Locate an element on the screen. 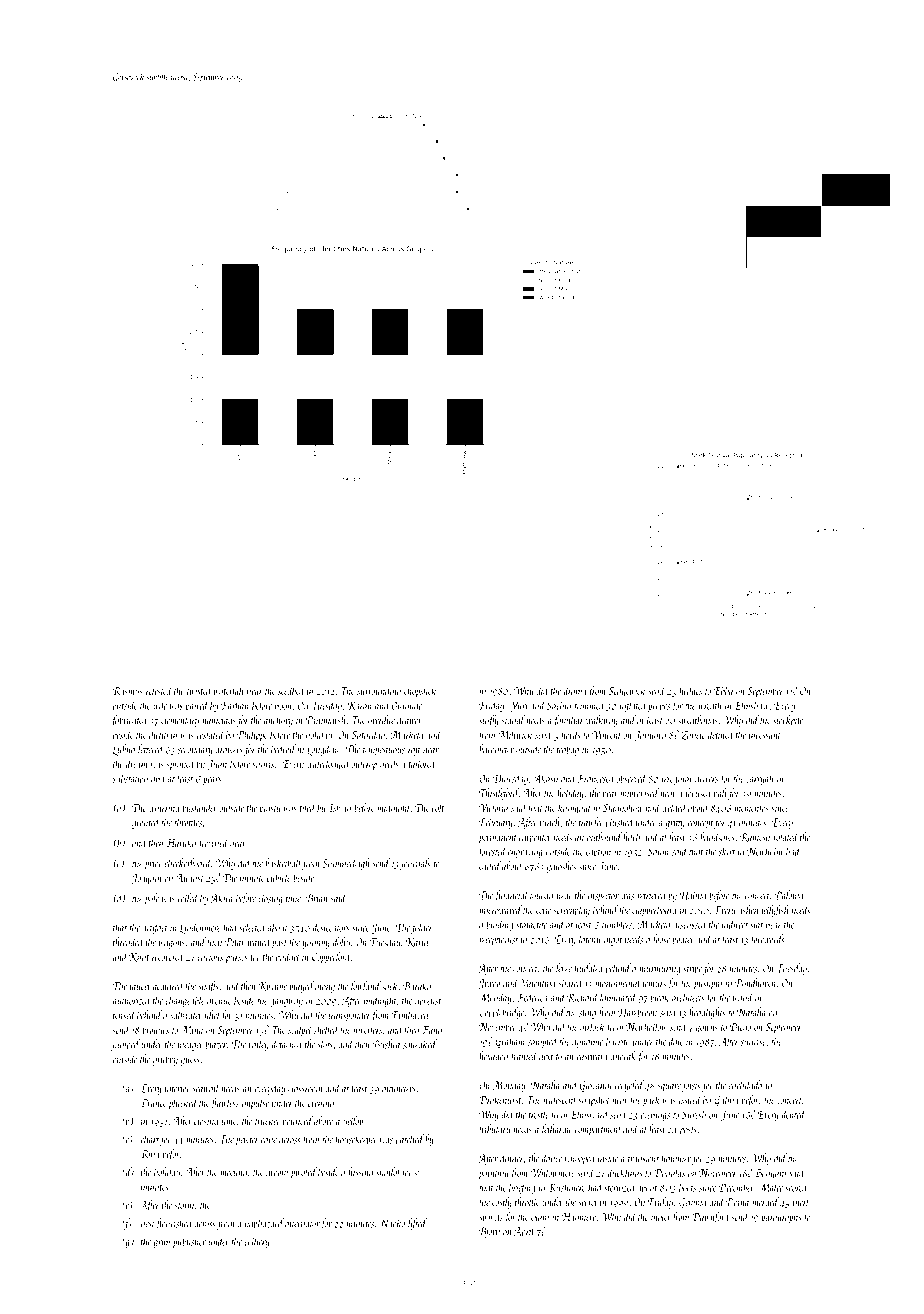  retested is located at coordinates (159, 690).
